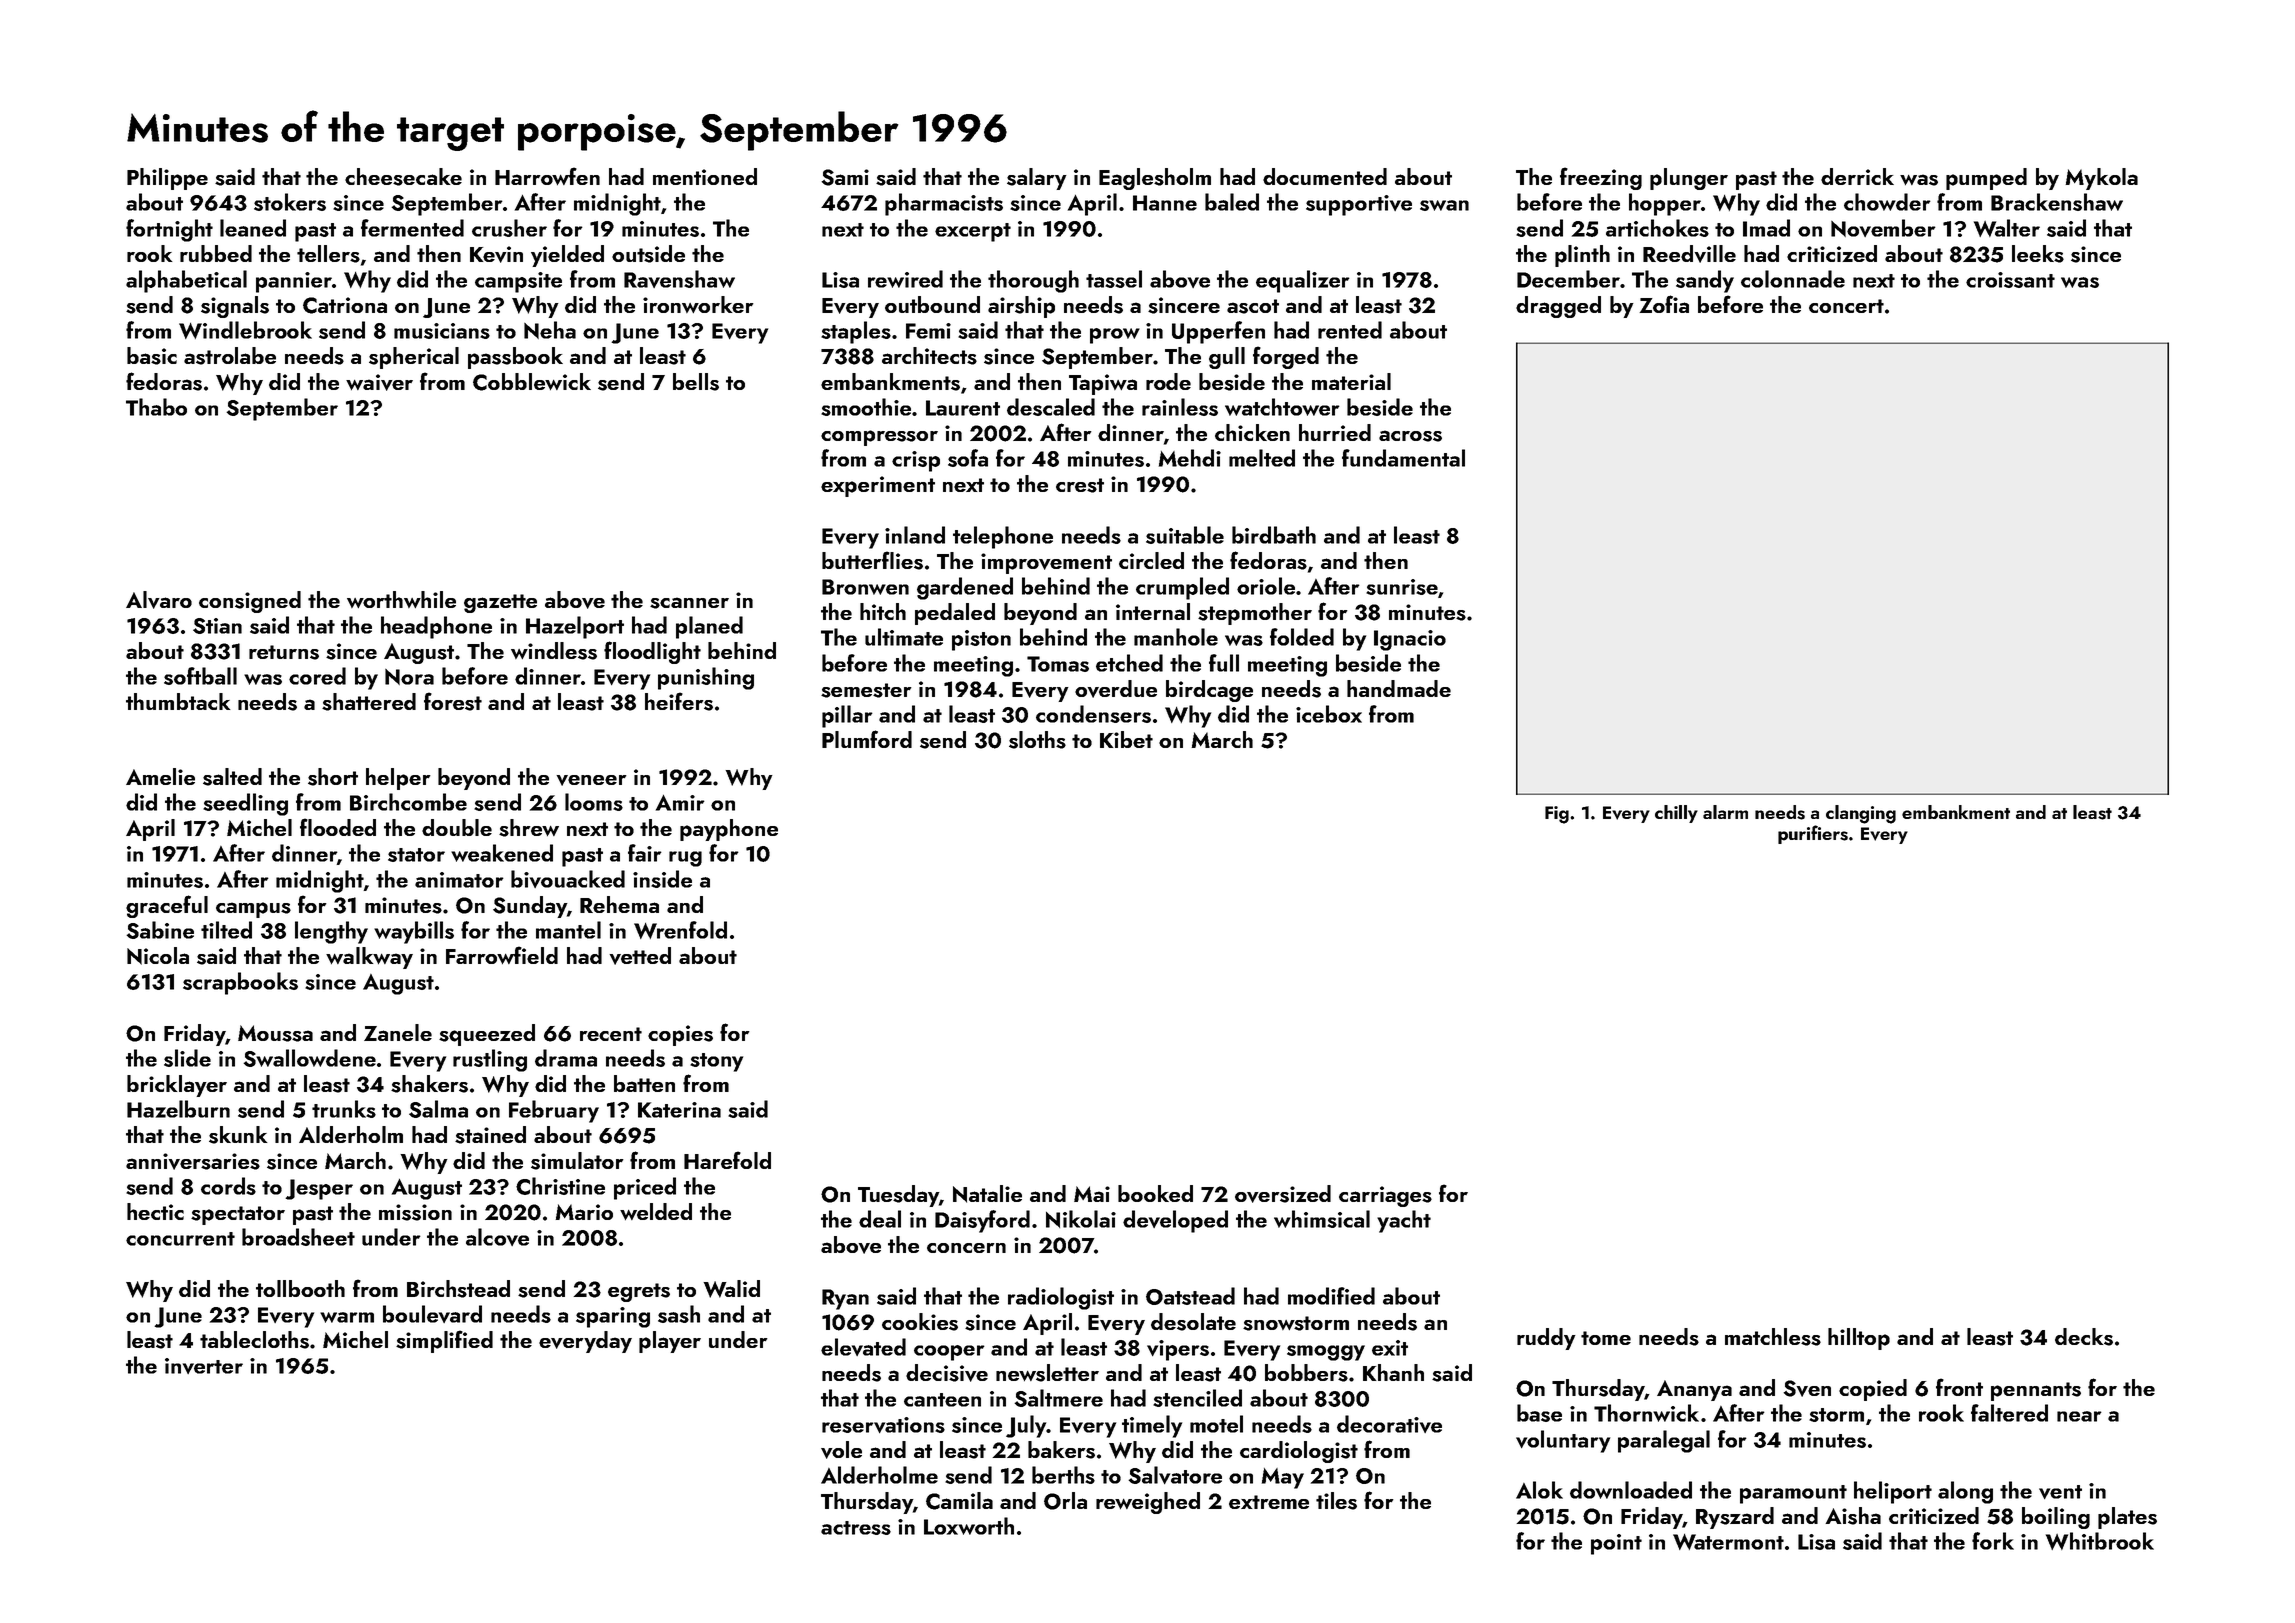  What do you see at coordinates (2038, 254) in the screenshot?
I see `leeks` at bounding box center [2038, 254].
